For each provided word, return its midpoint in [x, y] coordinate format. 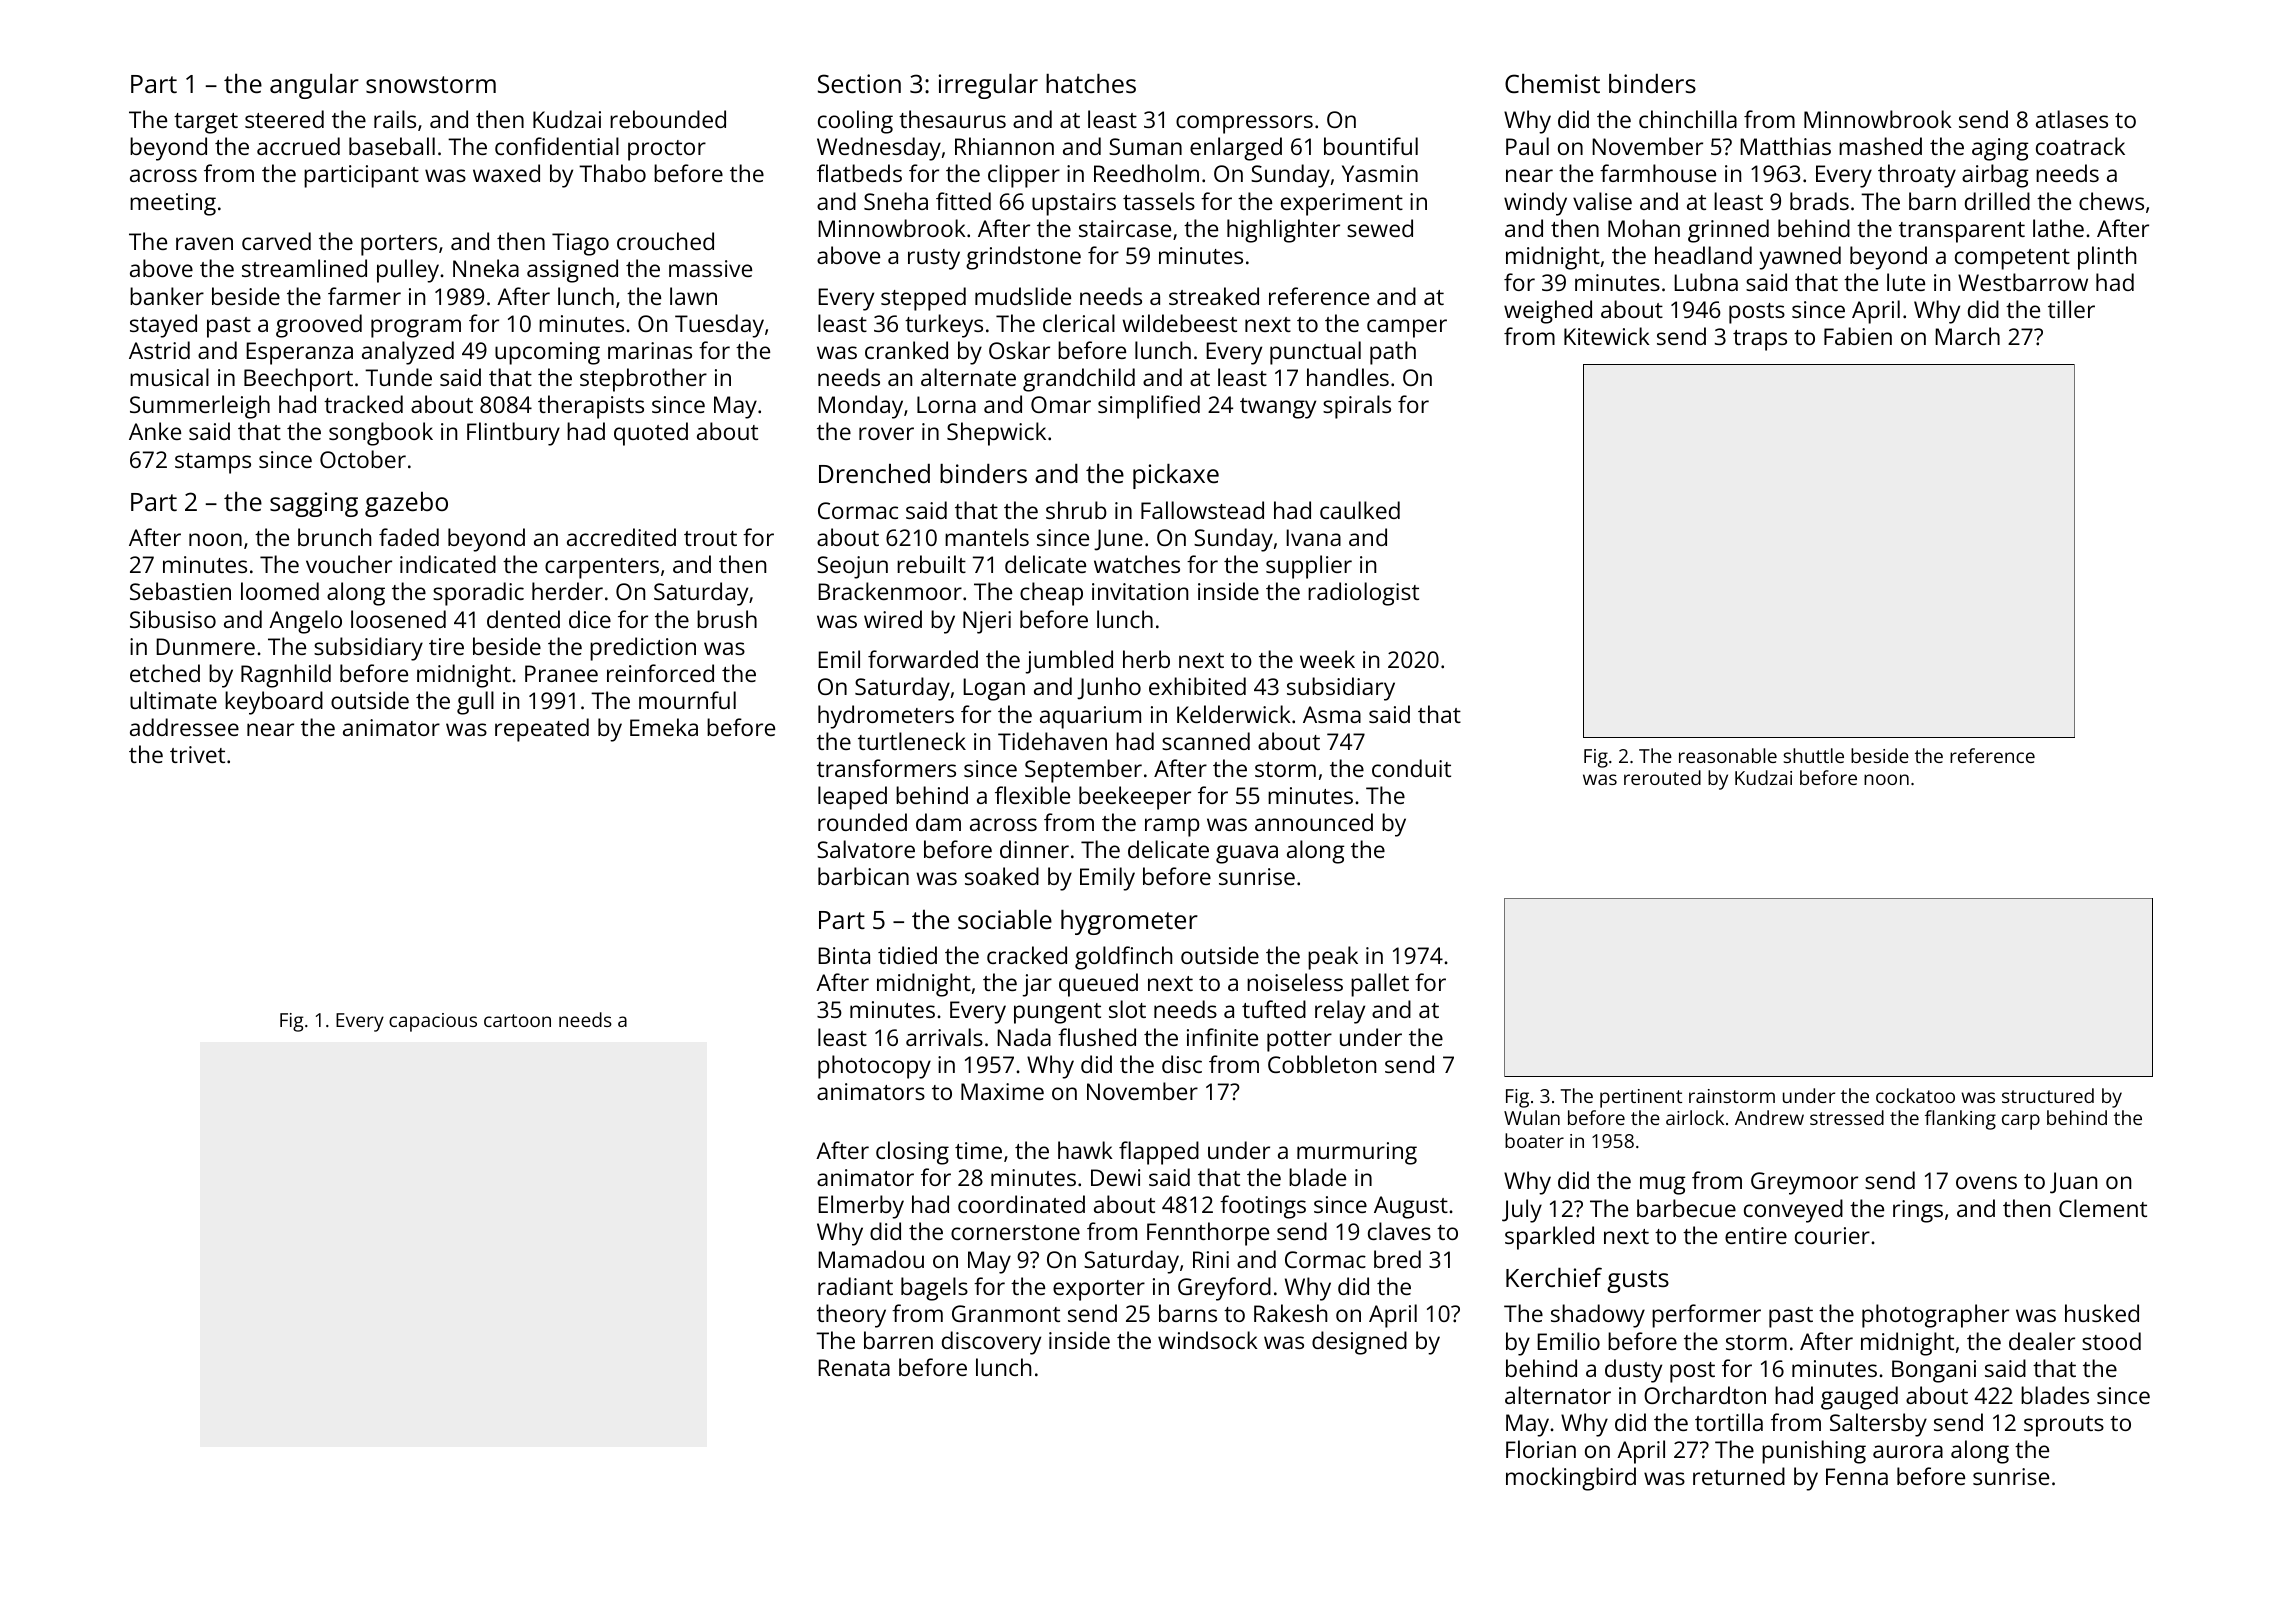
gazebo [406, 504]
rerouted [1662, 777]
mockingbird [1571, 1479]
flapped [1159, 1153]
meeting [173, 204]
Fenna [1857, 1476]
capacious [433, 1022]
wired [893, 619]
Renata [854, 1367]
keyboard [274, 703]
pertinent [1641, 1098]
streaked [1214, 296]
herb [1146, 659]
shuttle [1814, 755]
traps [1760, 340]
